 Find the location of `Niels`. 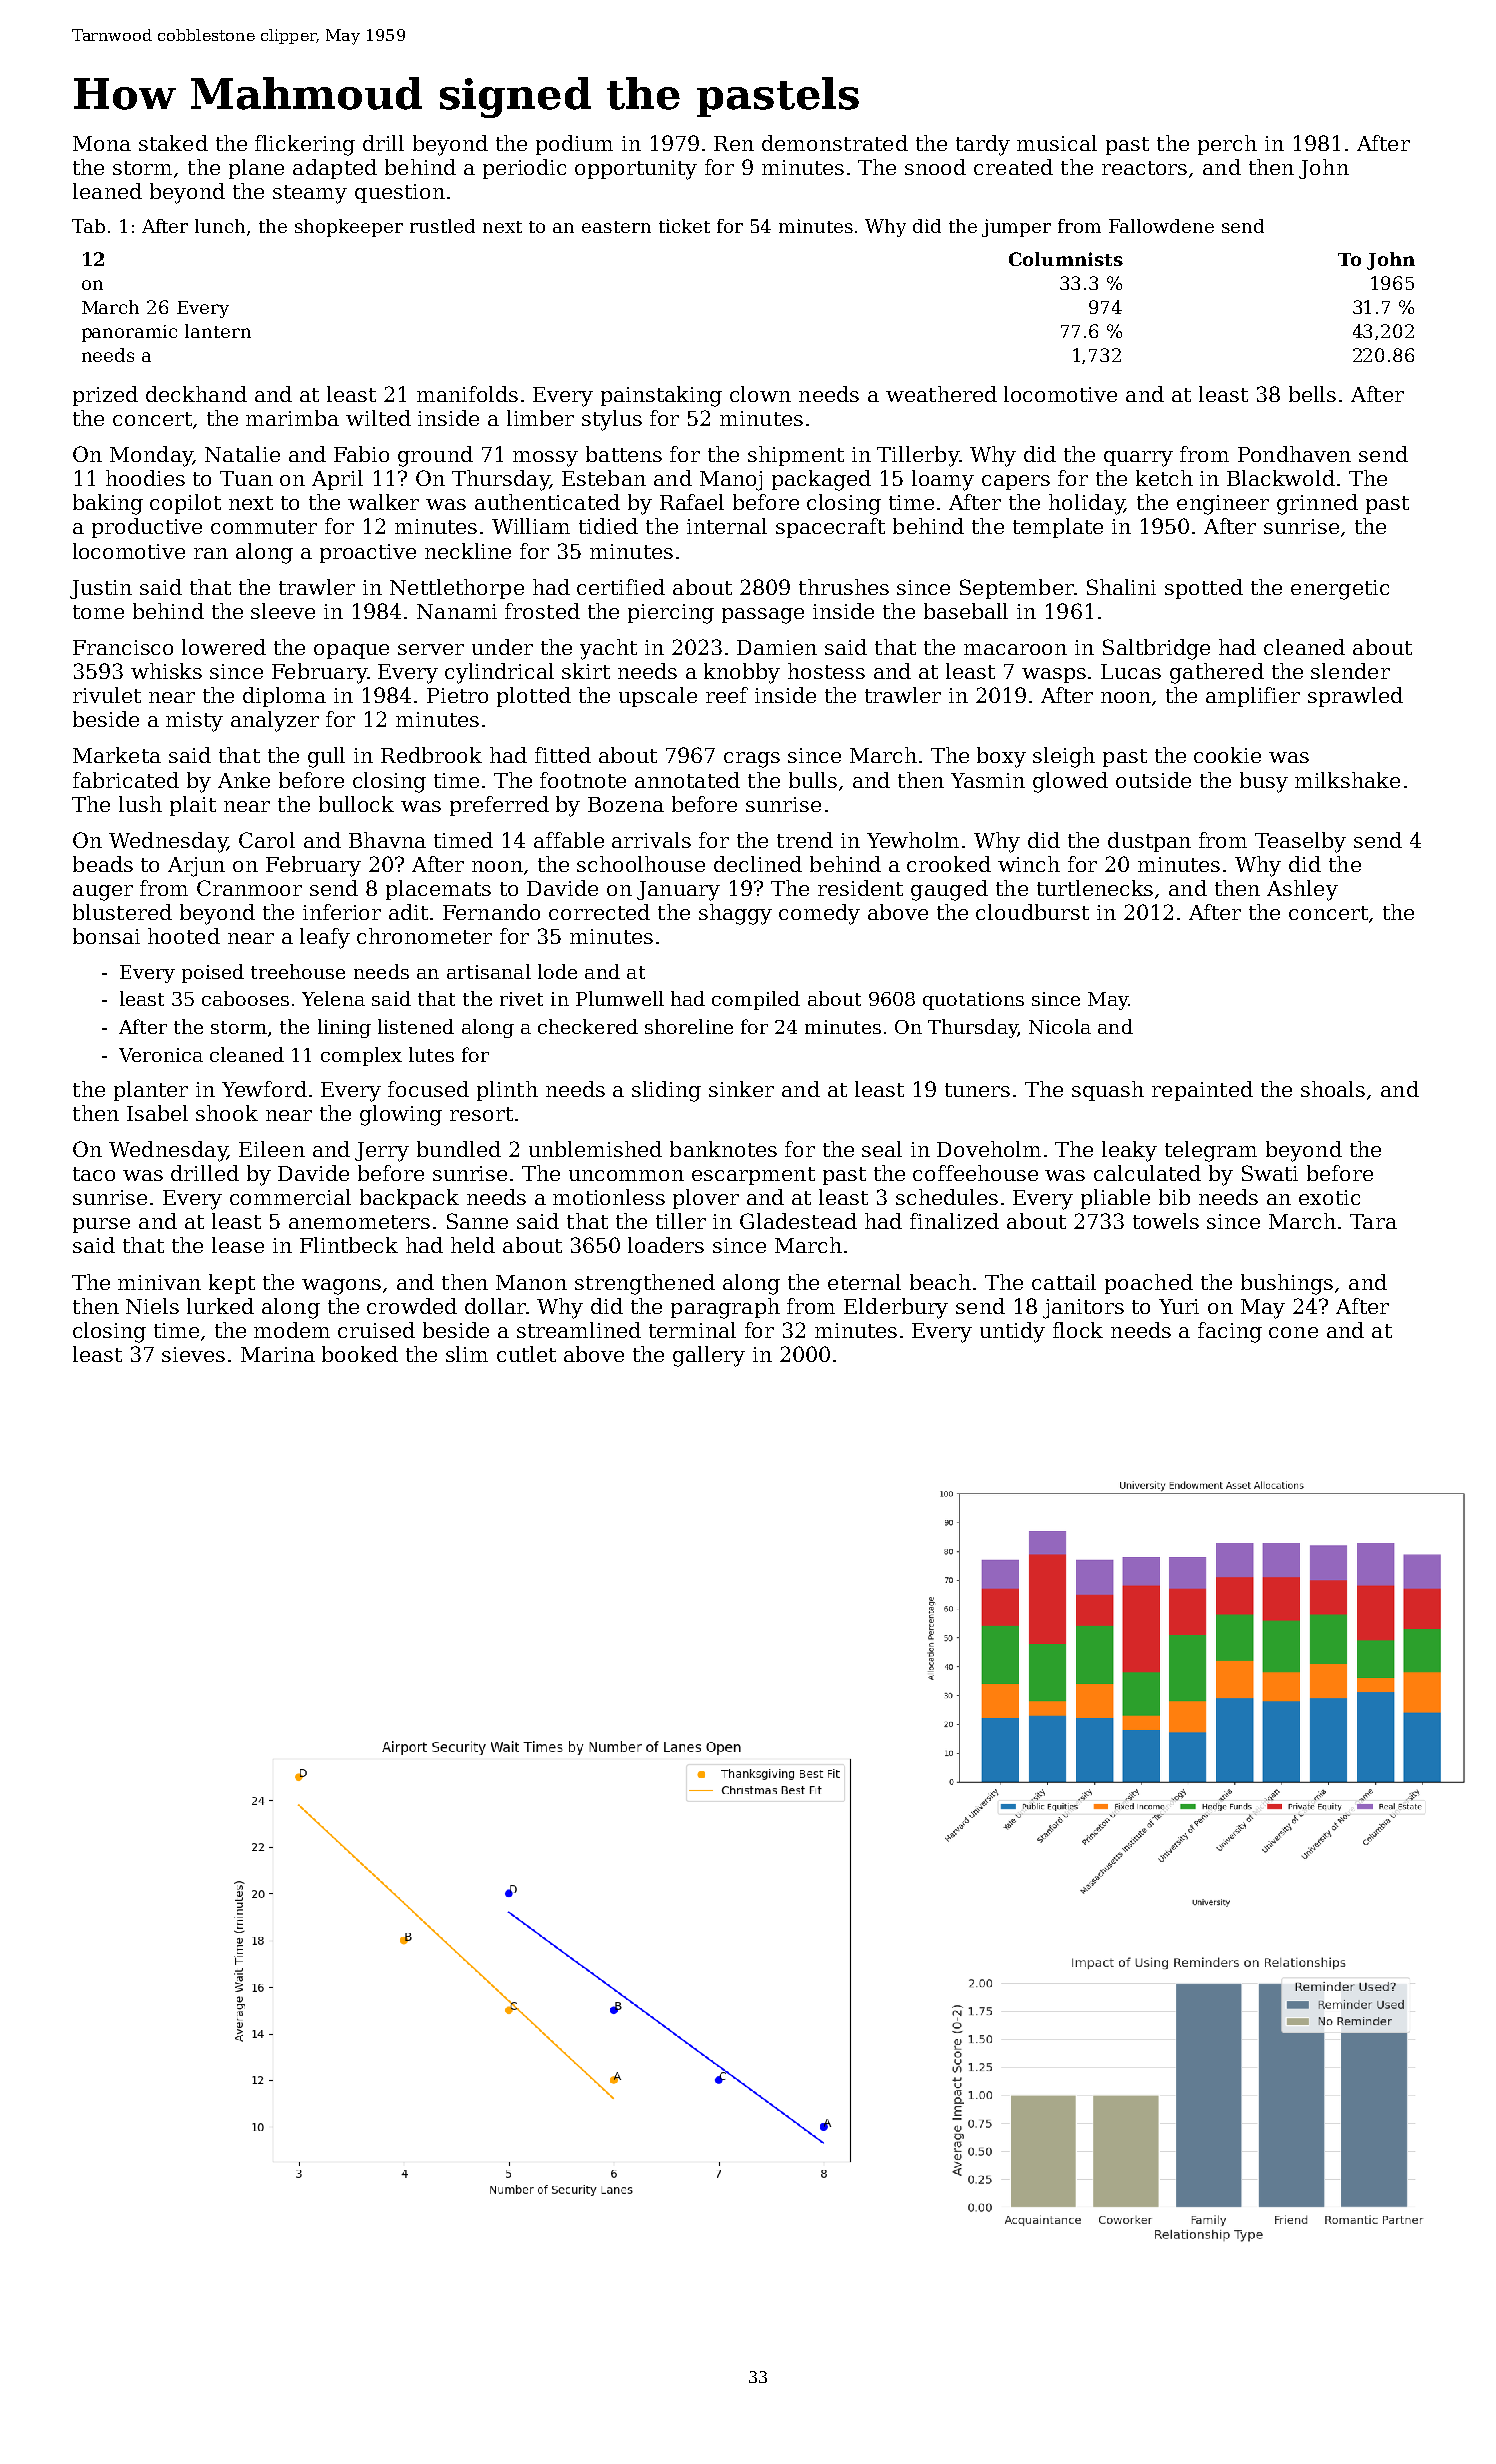

Niels is located at coordinates (152, 1306).
